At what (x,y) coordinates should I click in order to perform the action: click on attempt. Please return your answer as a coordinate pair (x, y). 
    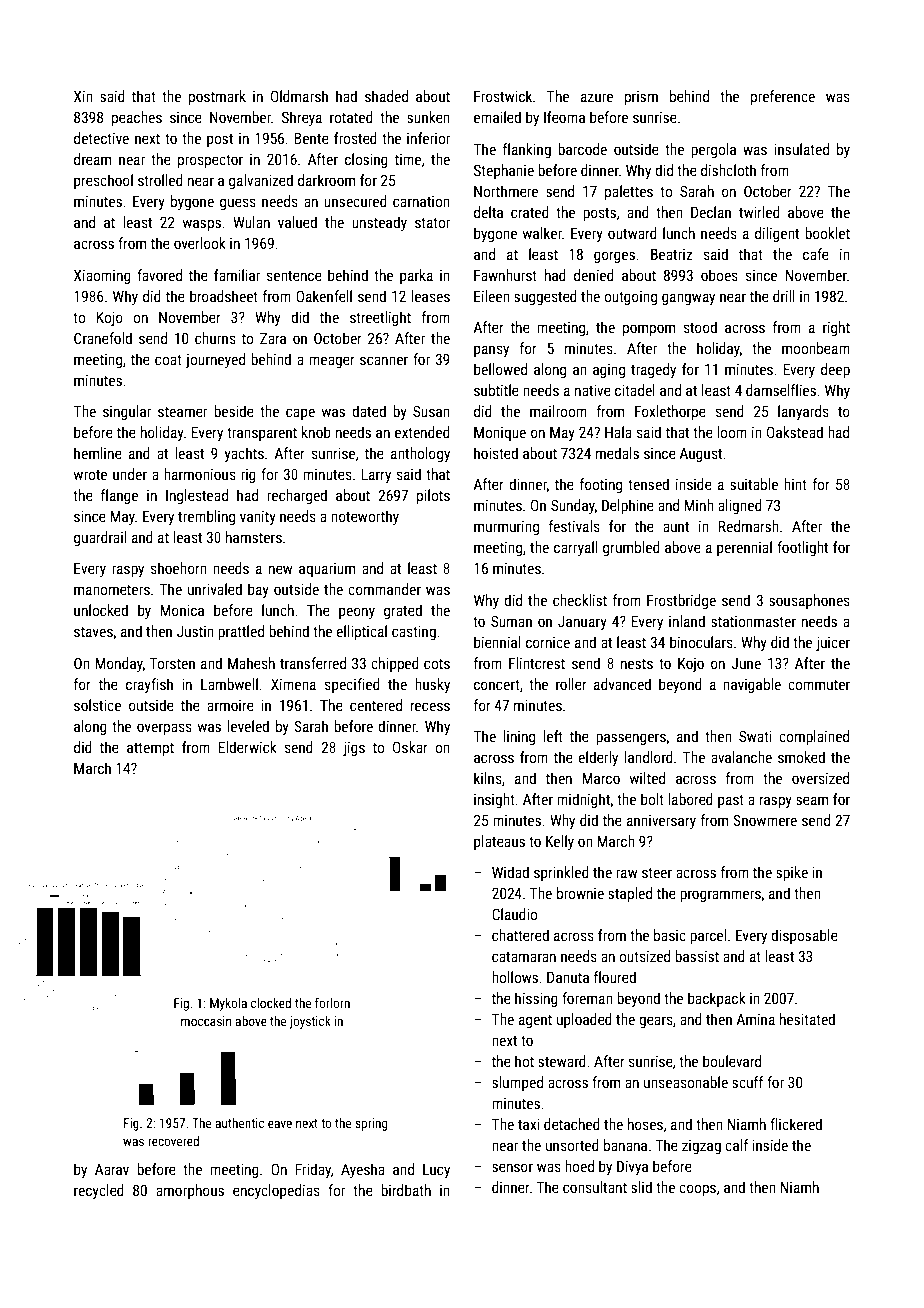
    Looking at the image, I should click on (150, 749).
